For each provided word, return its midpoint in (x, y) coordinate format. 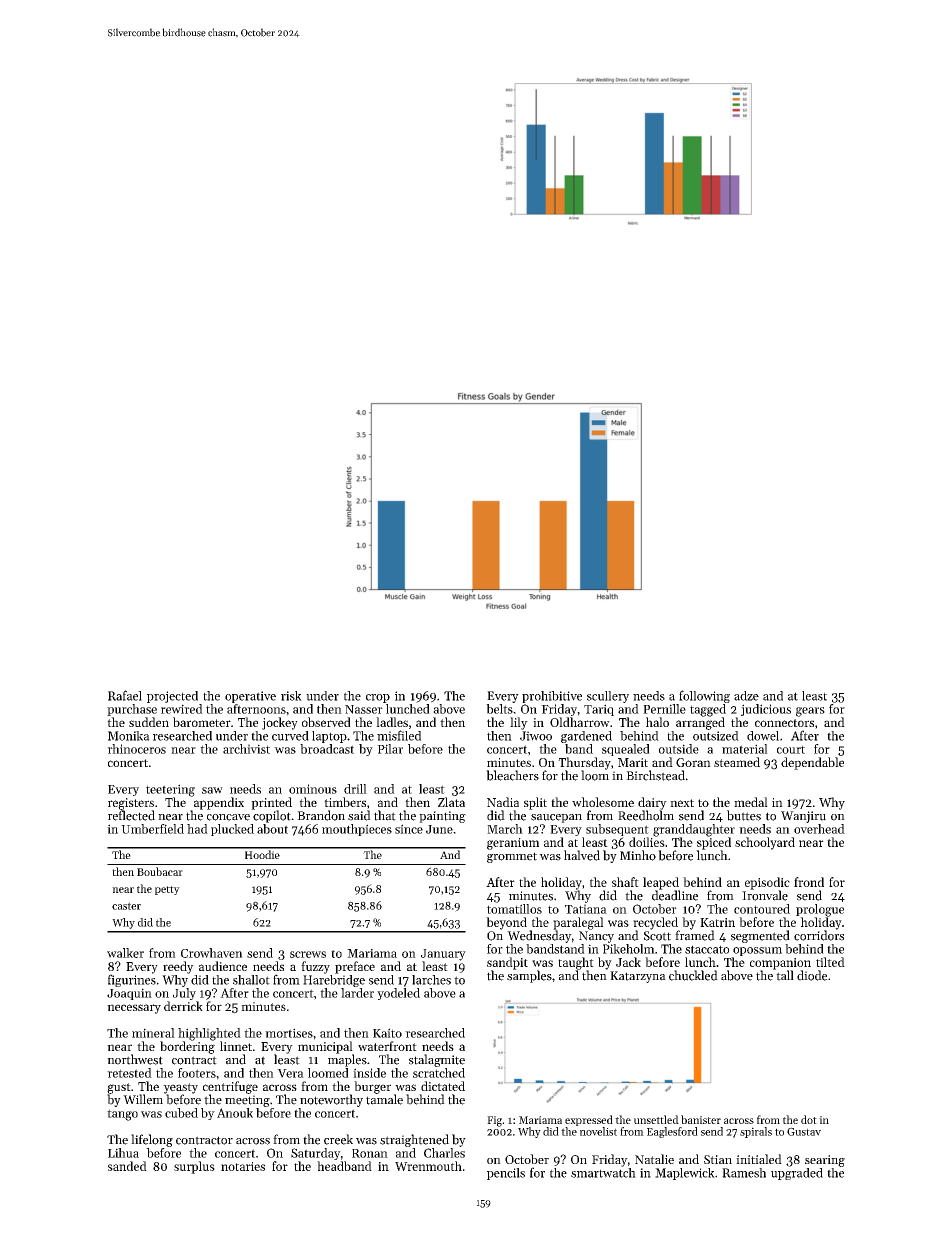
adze (746, 696)
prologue (820, 910)
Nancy (596, 937)
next (682, 803)
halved (582, 855)
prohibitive (552, 697)
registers (131, 804)
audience (223, 966)
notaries (243, 1166)
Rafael (125, 695)
